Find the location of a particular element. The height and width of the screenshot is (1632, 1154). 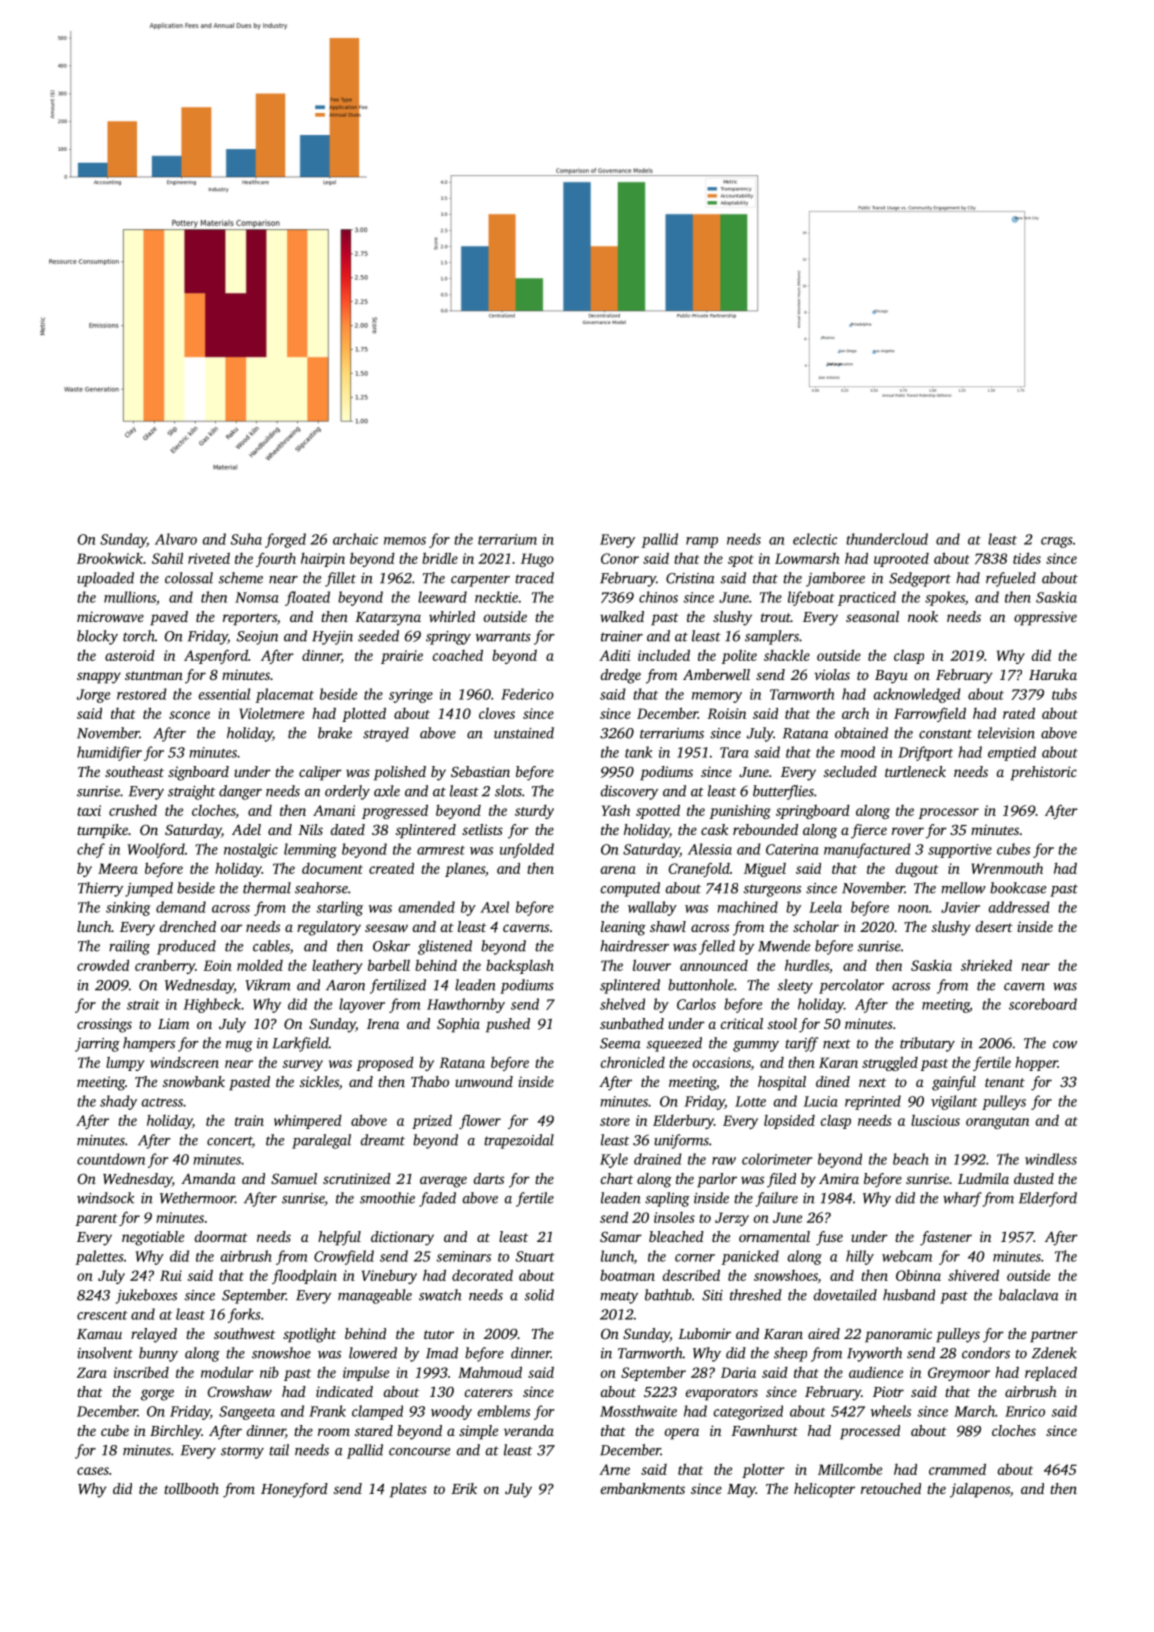

balaclava is located at coordinates (1029, 1295).
